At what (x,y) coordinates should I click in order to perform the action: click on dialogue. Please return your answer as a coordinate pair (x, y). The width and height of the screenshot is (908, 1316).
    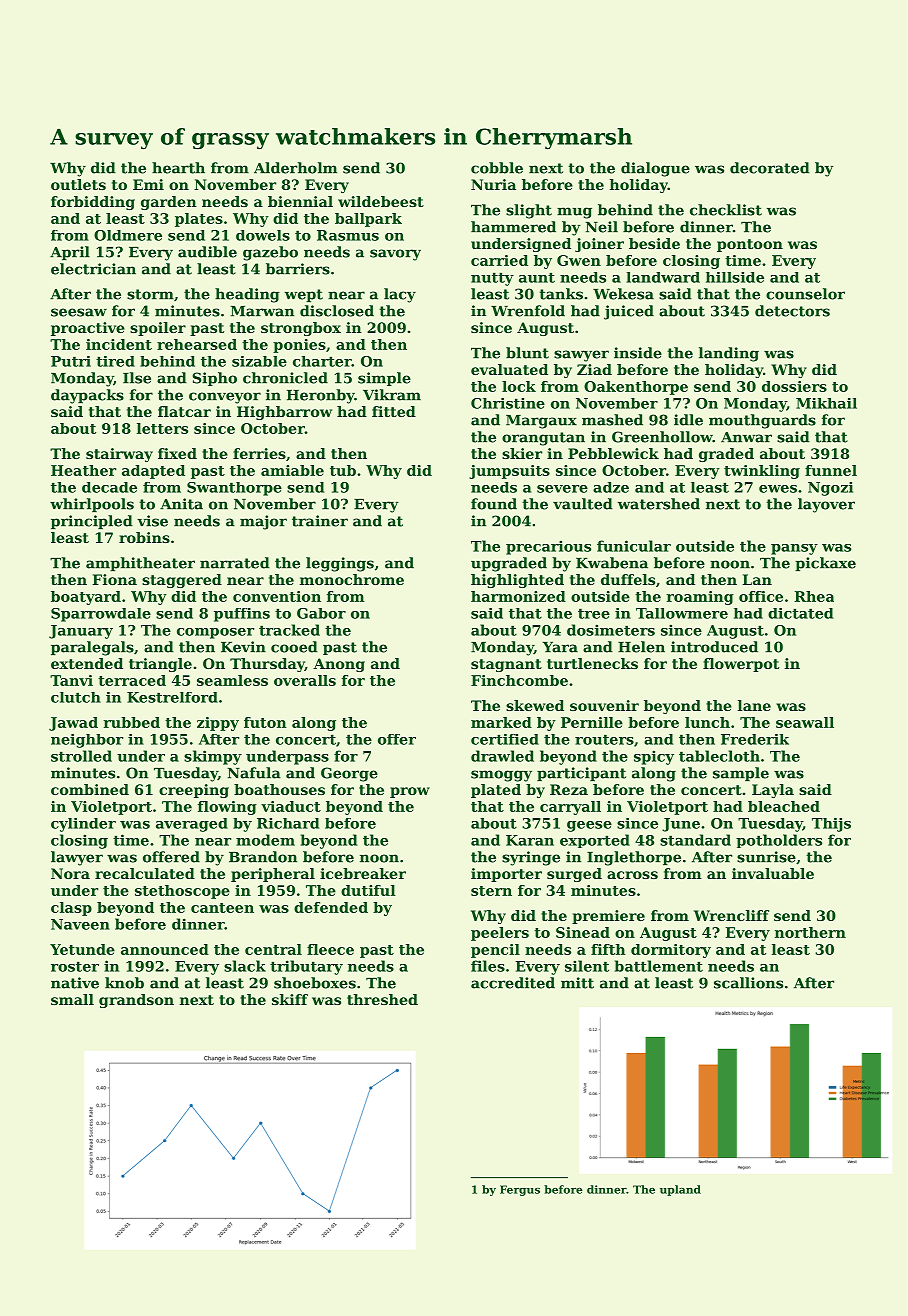
    Looking at the image, I should click on (655, 169).
